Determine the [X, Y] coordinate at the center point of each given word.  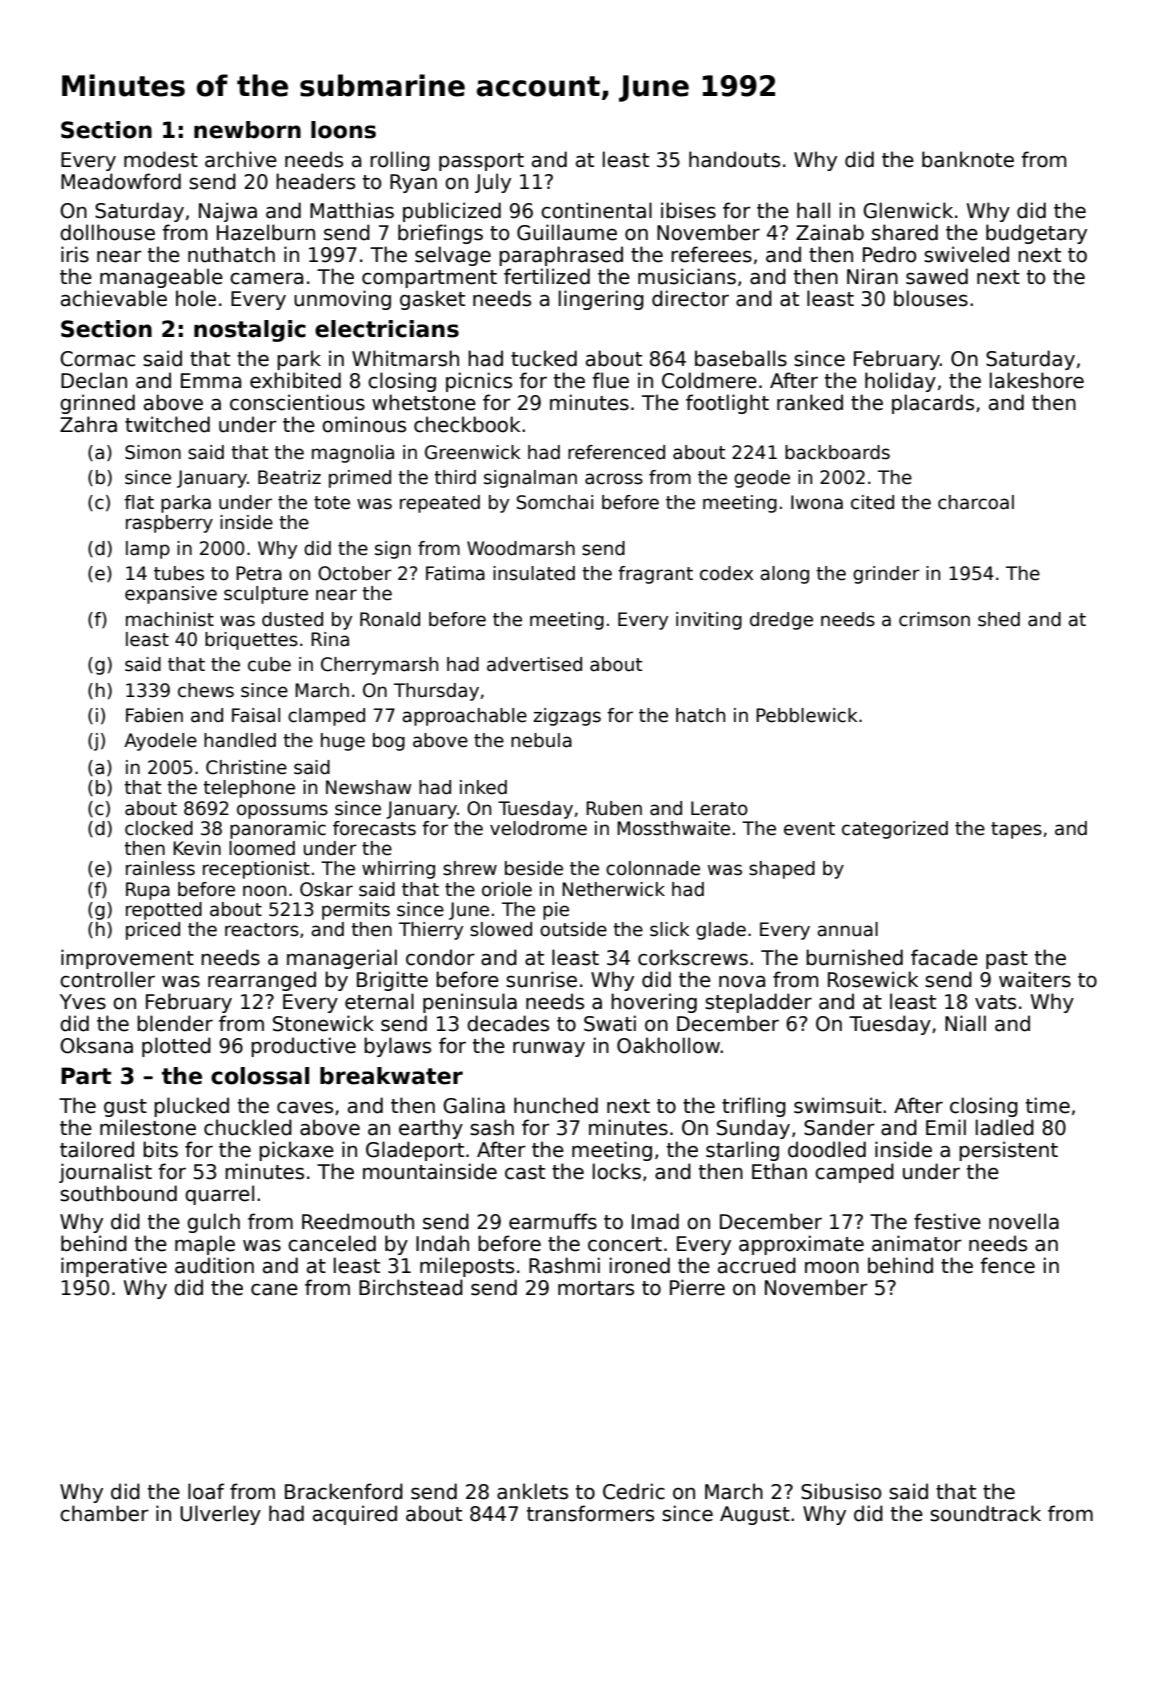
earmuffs [553, 1221]
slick [670, 929]
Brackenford [344, 1491]
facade [944, 957]
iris [75, 254]
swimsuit [838, 1105]
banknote [968, 159]
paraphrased [561, 256]
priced [153, 931]
